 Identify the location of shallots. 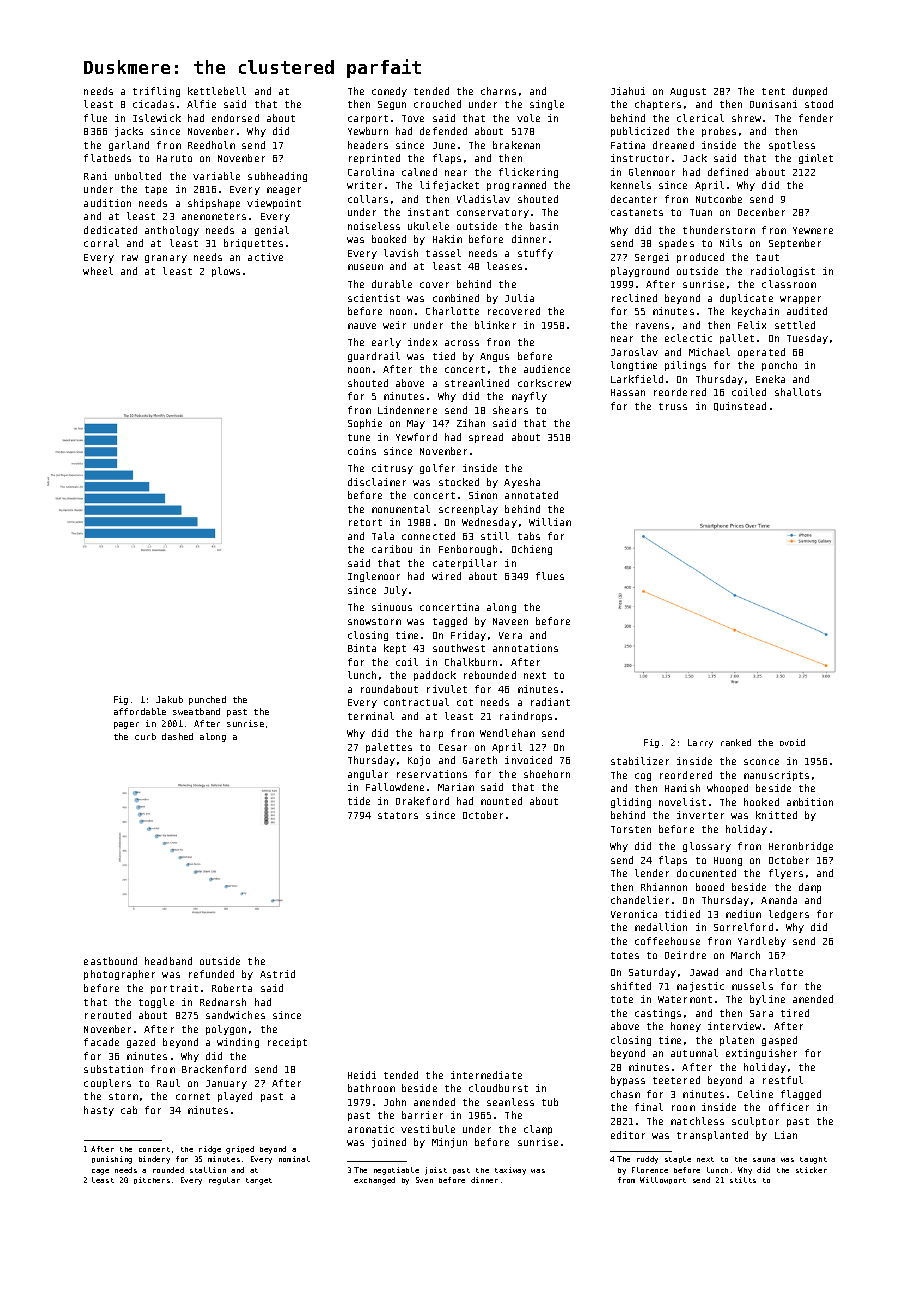
(798, 392).
